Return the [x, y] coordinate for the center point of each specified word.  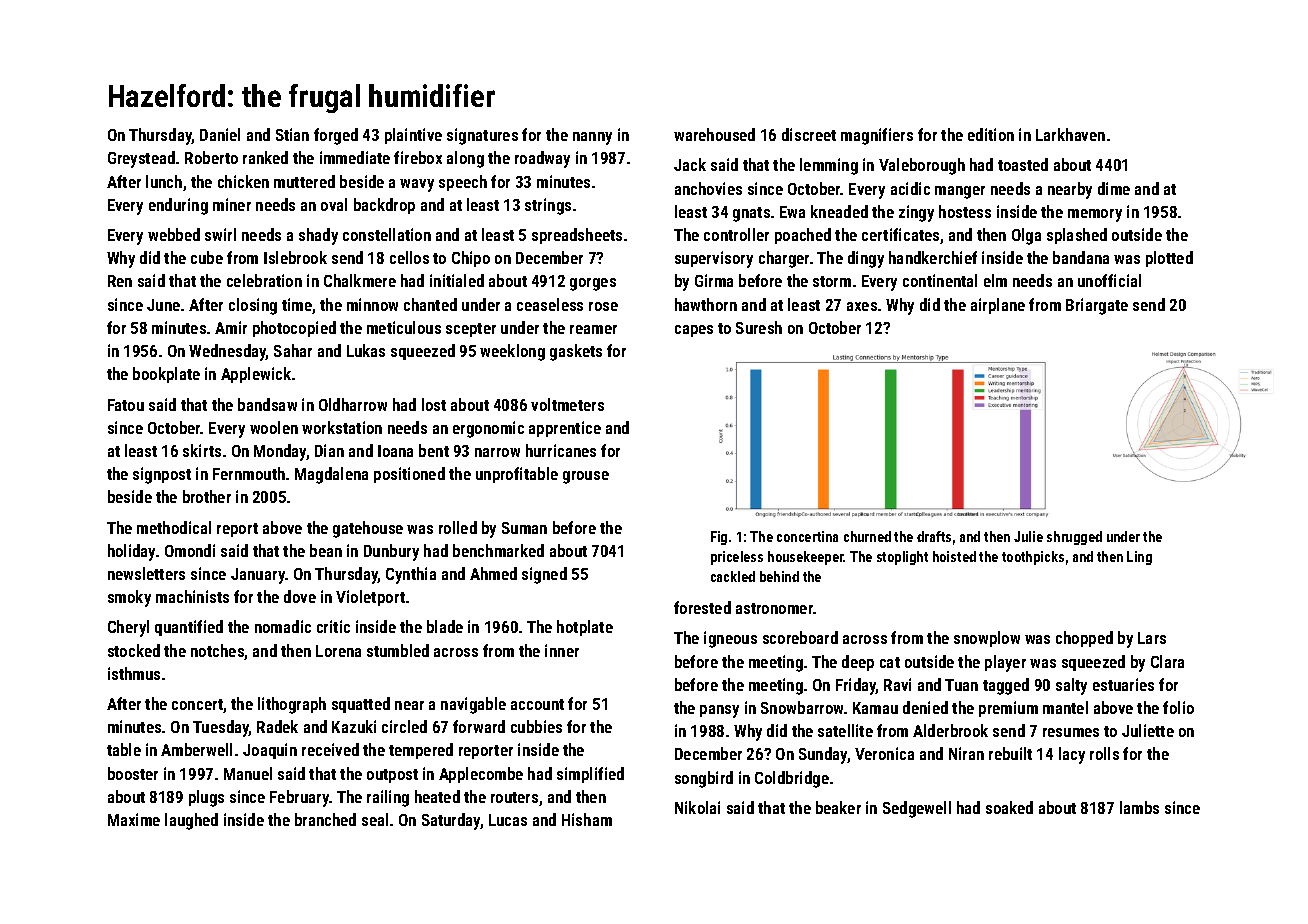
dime [1114, 188]
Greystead [141, 159]
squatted [361, 705]
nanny [592, 138]
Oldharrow [353, 404]
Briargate [1097, 306]
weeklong [512, 352]
